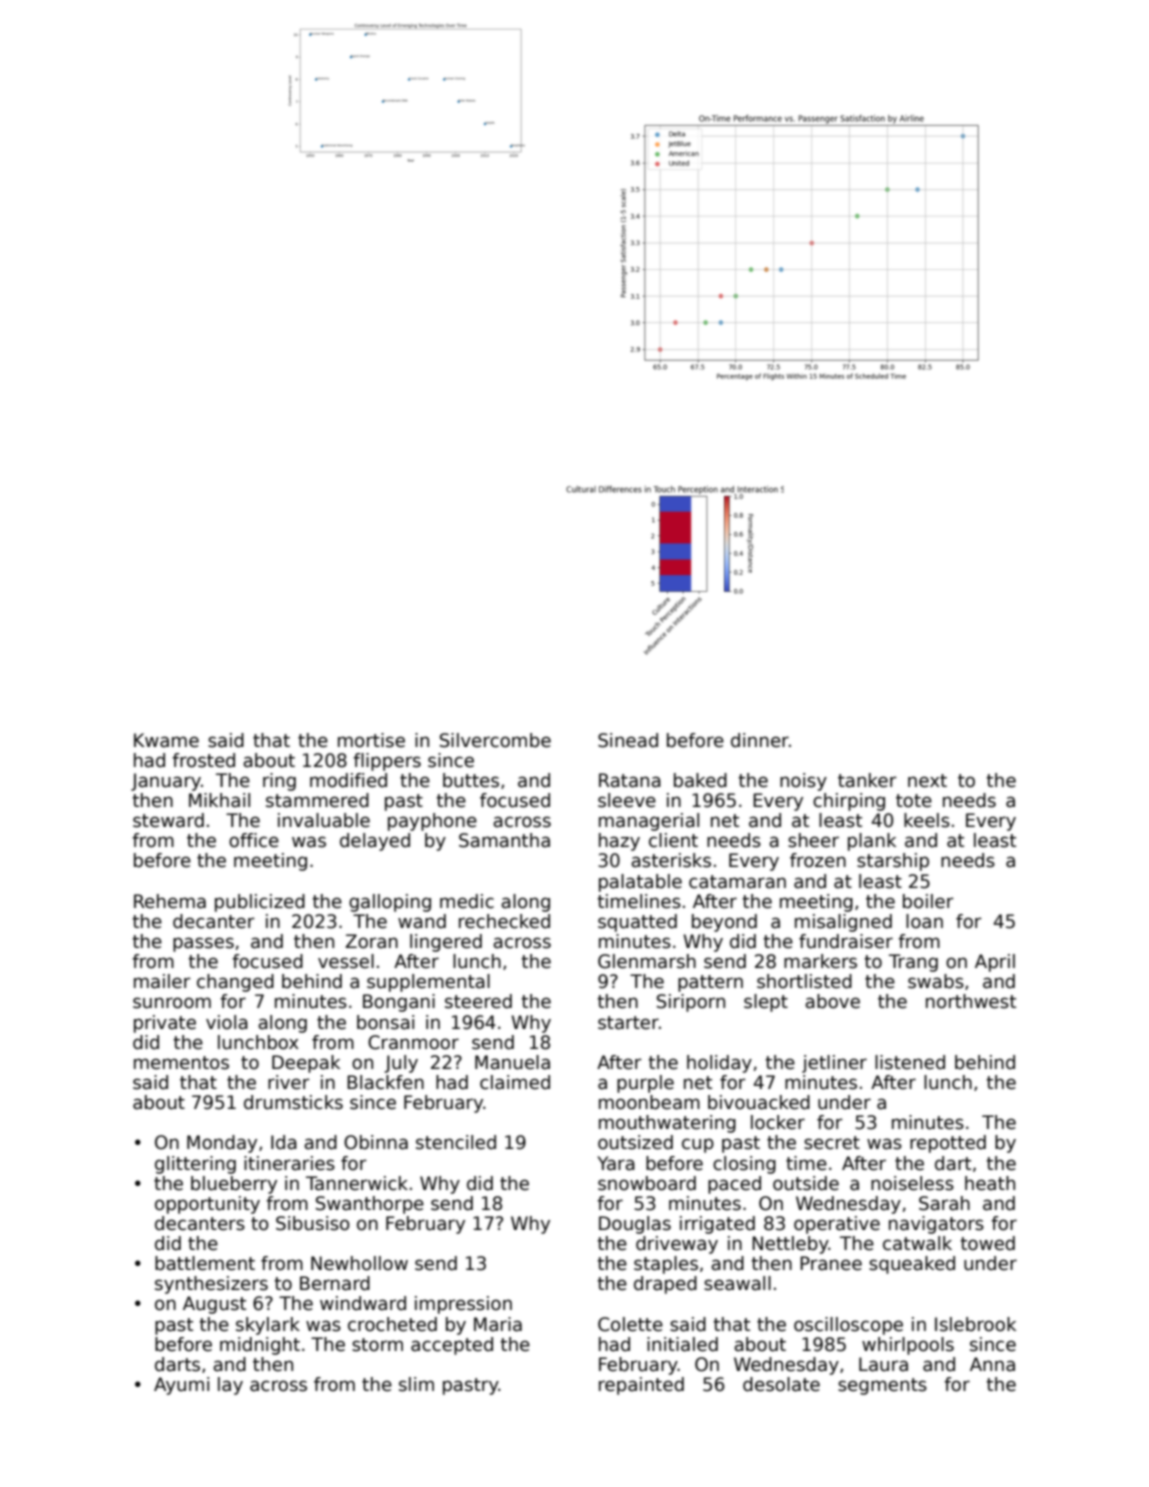  Describe the element at coordinates (203, 760) in the screenshot. I see `frosted` at that location.
